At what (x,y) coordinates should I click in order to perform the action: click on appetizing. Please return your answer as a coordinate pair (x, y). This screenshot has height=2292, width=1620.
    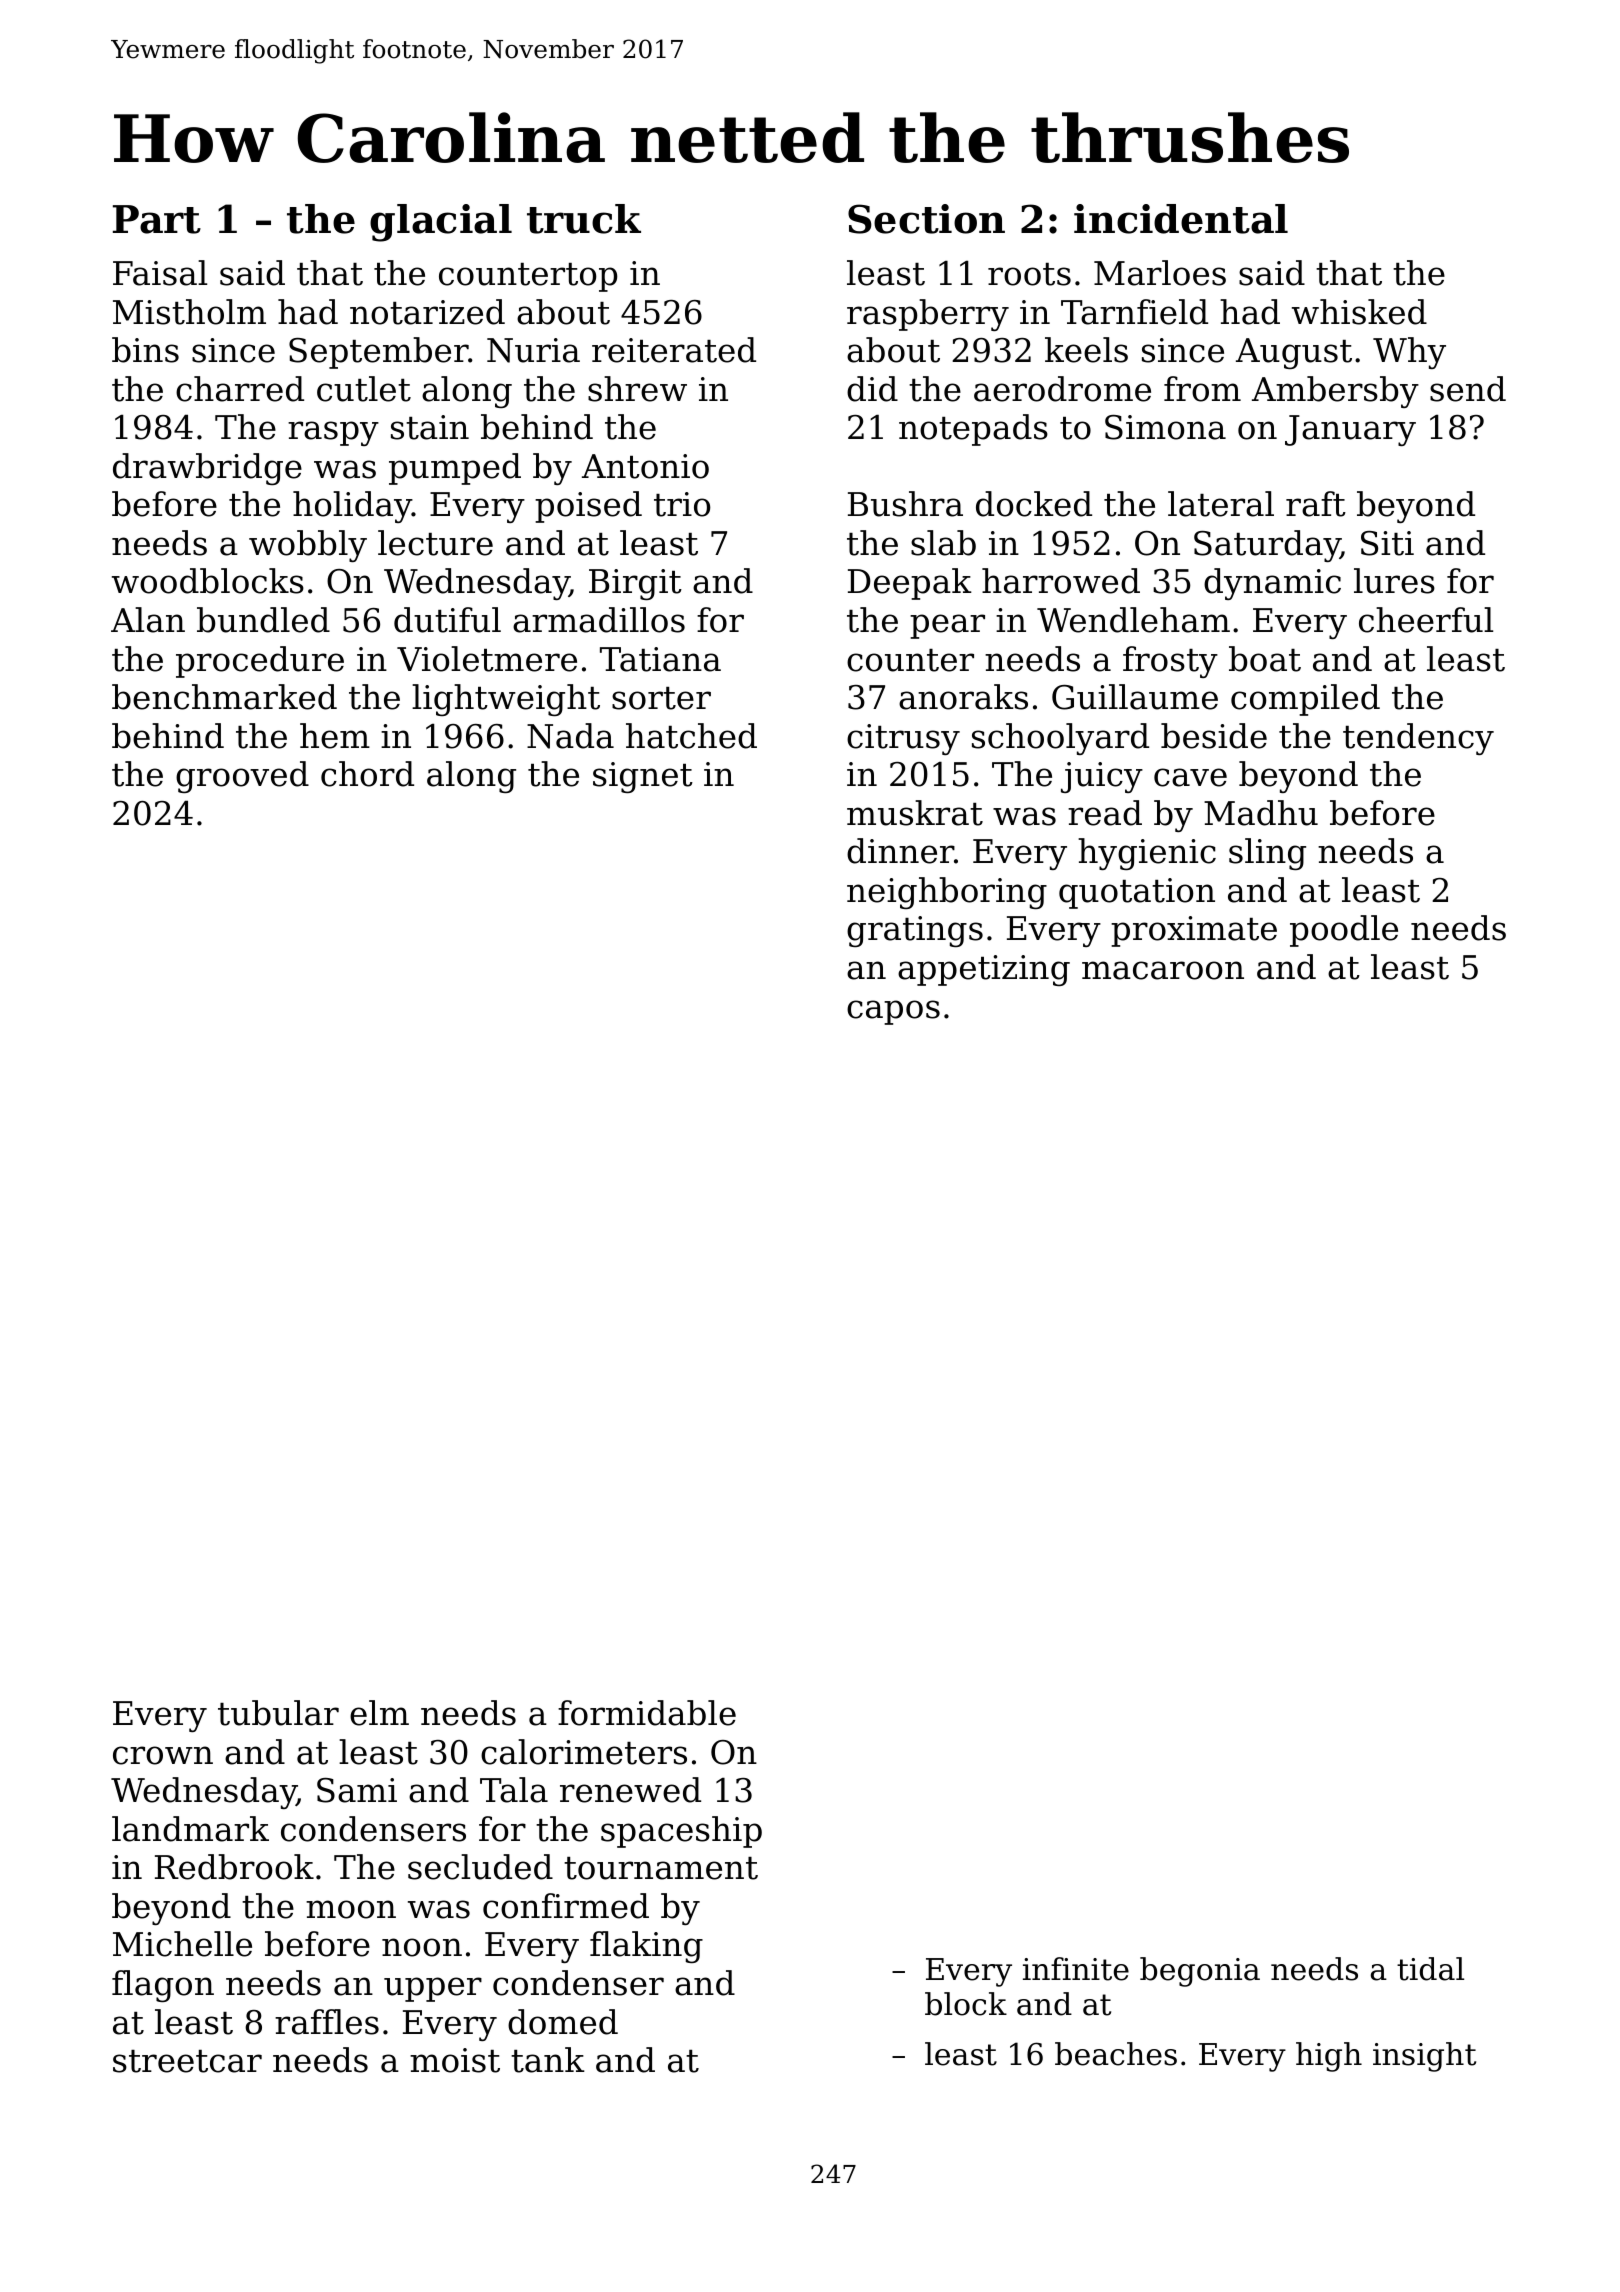
    Looking at the image, I should click on (984, 970).
